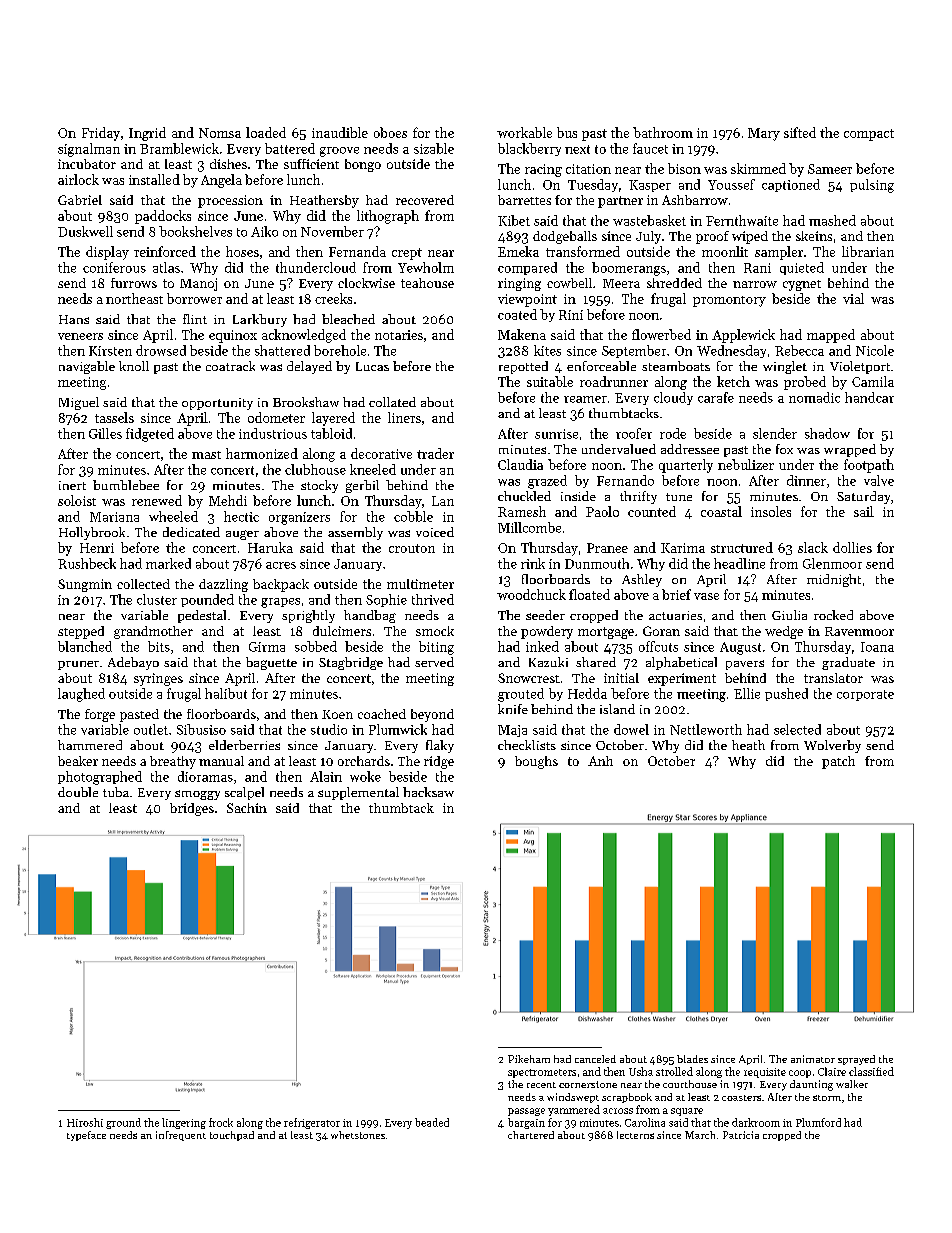 This image has height=1233, width=952. Describe the element at coordinates (168, 563) in the image. I see `marked` at that location.
